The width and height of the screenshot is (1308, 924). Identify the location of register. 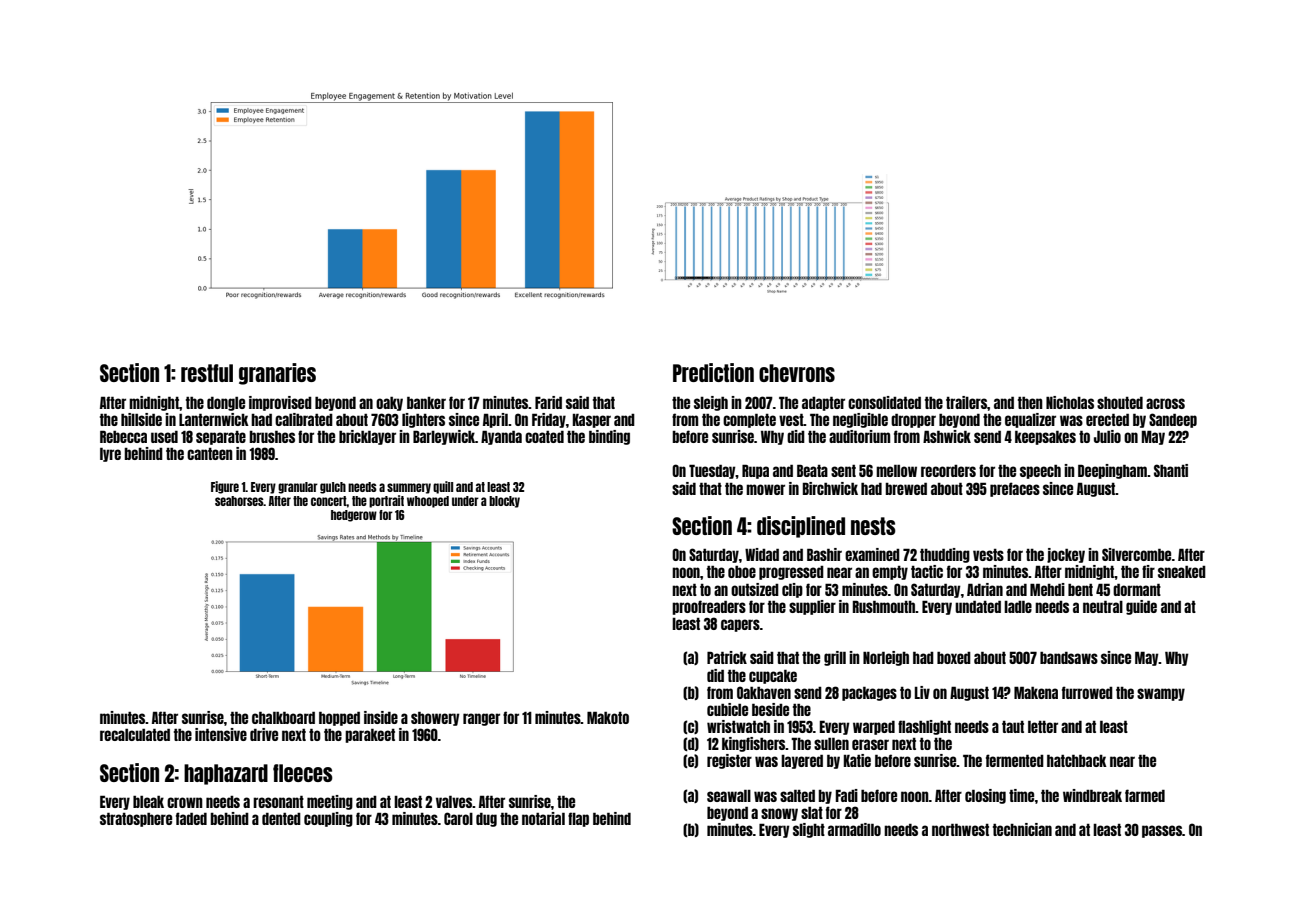
(729, 761).
